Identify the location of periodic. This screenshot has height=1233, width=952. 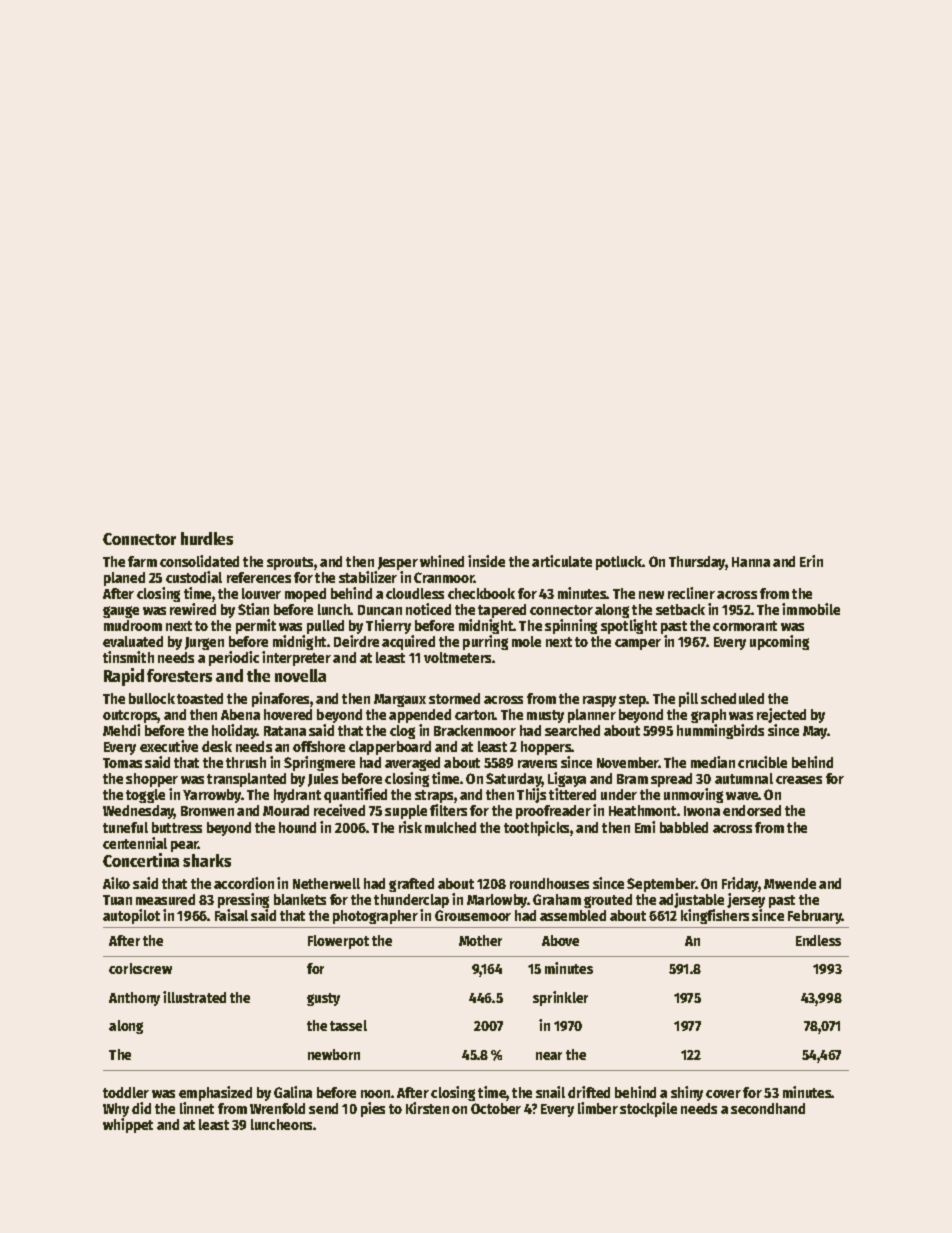
(234, 658).
